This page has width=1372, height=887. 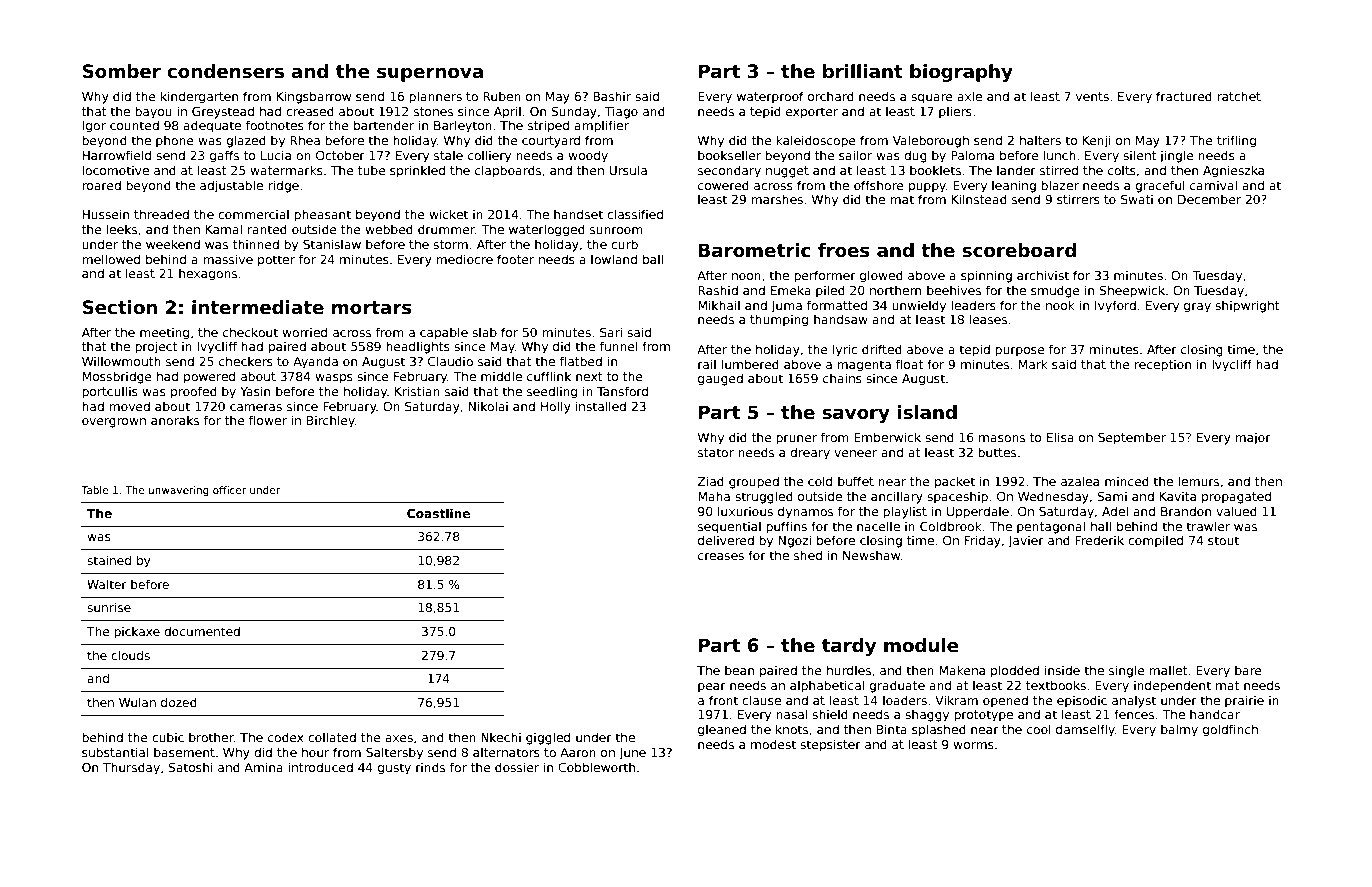 What do you see at coordinates (720, 379) in the page?
I see `gauged` at bounding box center [720, 379].
